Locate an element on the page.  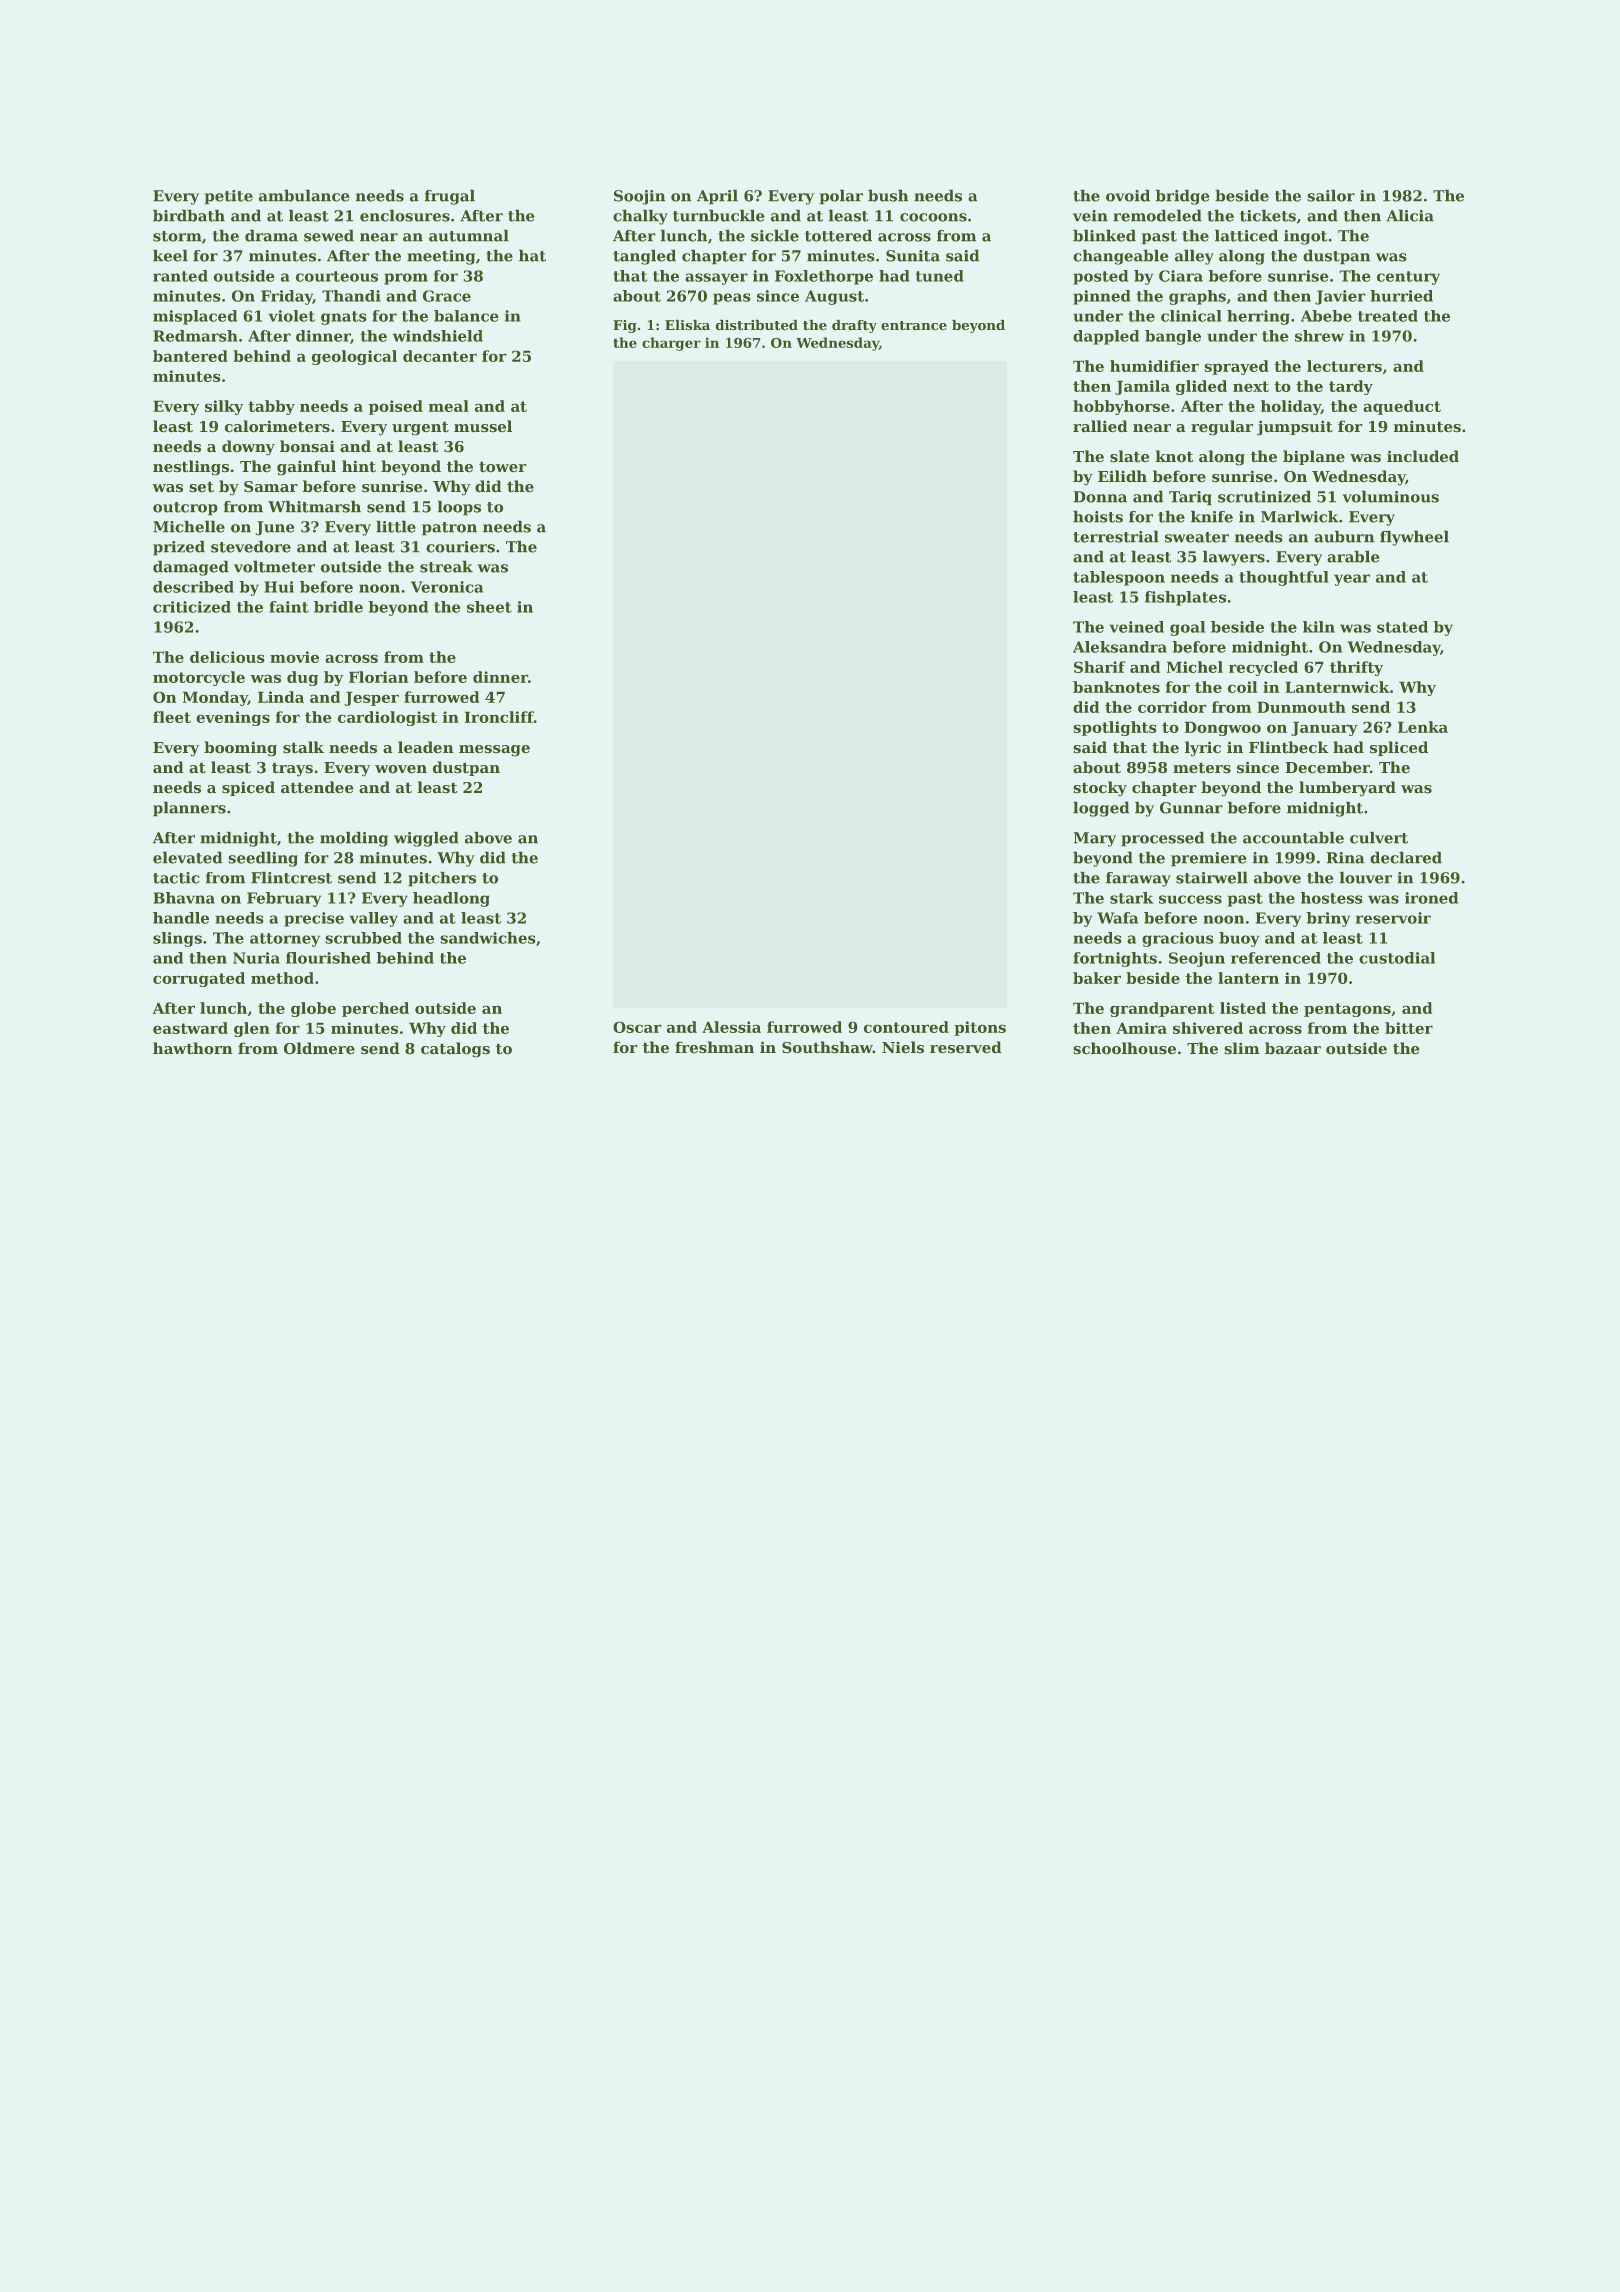
freshman is located at coordinates (714, 1047).
